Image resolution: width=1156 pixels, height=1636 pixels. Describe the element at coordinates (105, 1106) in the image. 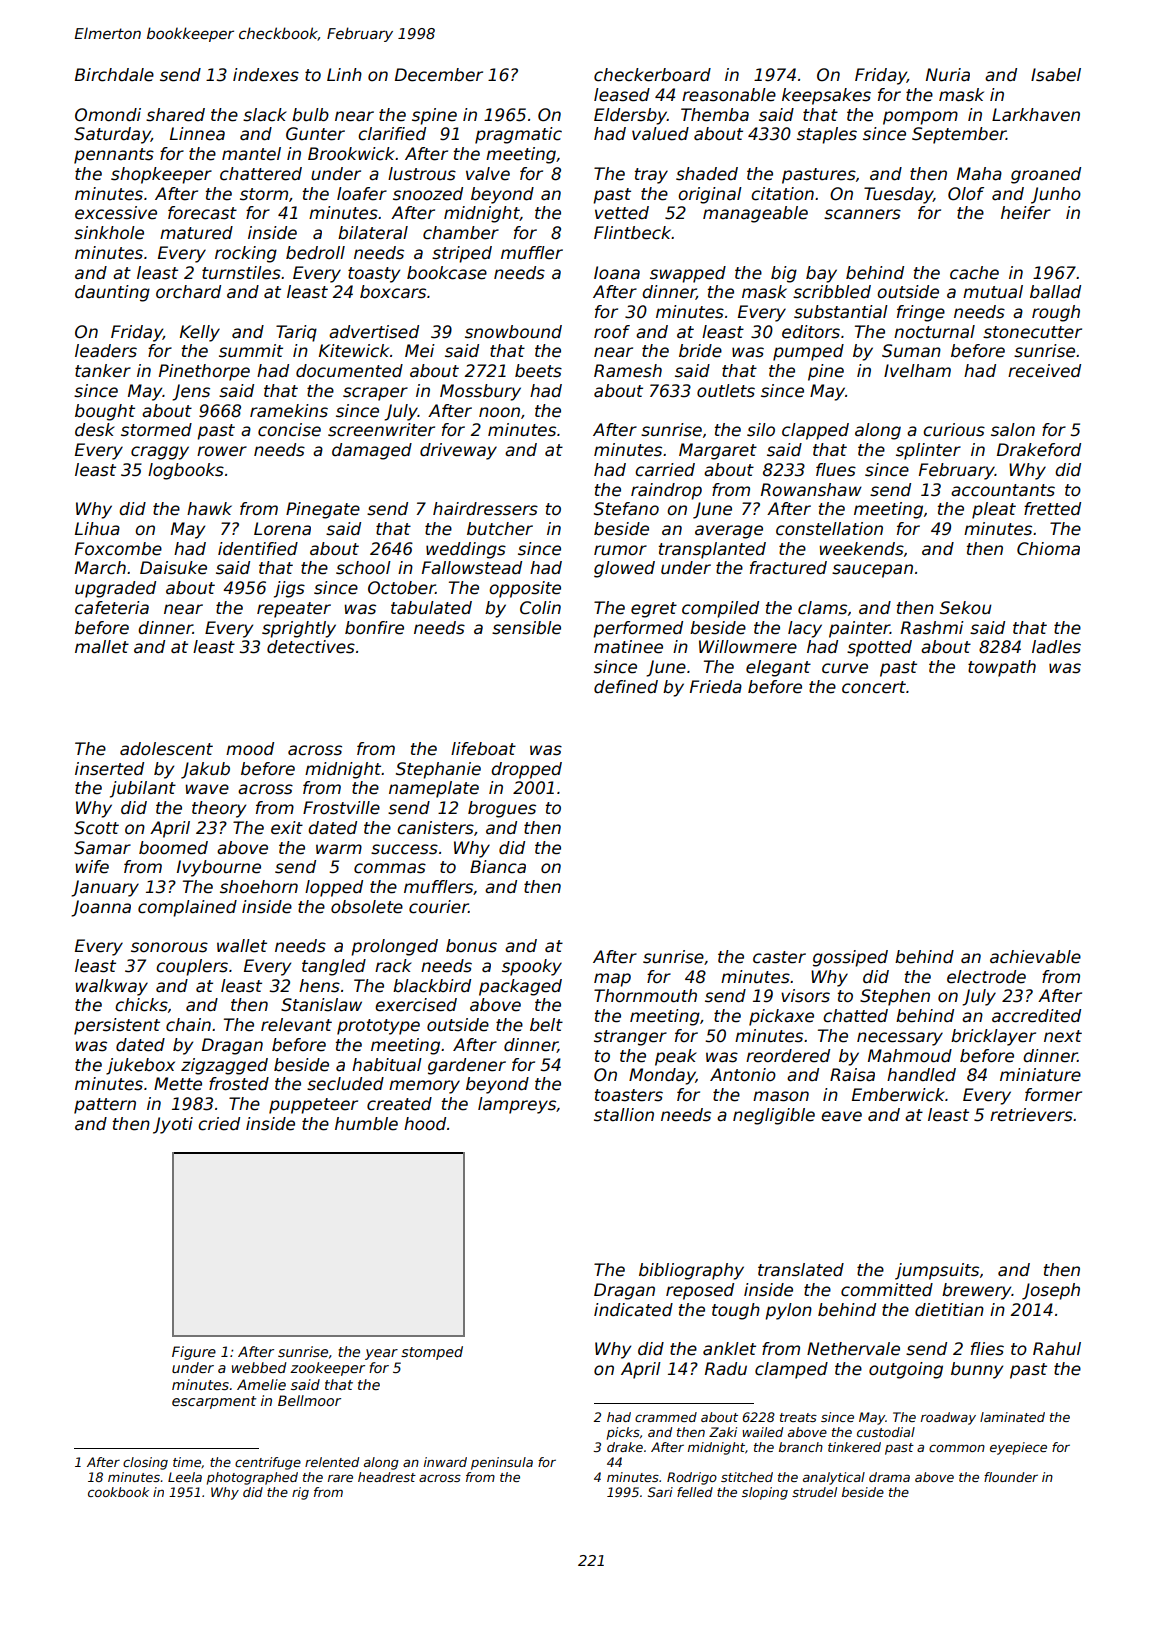

I see `pattern` at that location.
